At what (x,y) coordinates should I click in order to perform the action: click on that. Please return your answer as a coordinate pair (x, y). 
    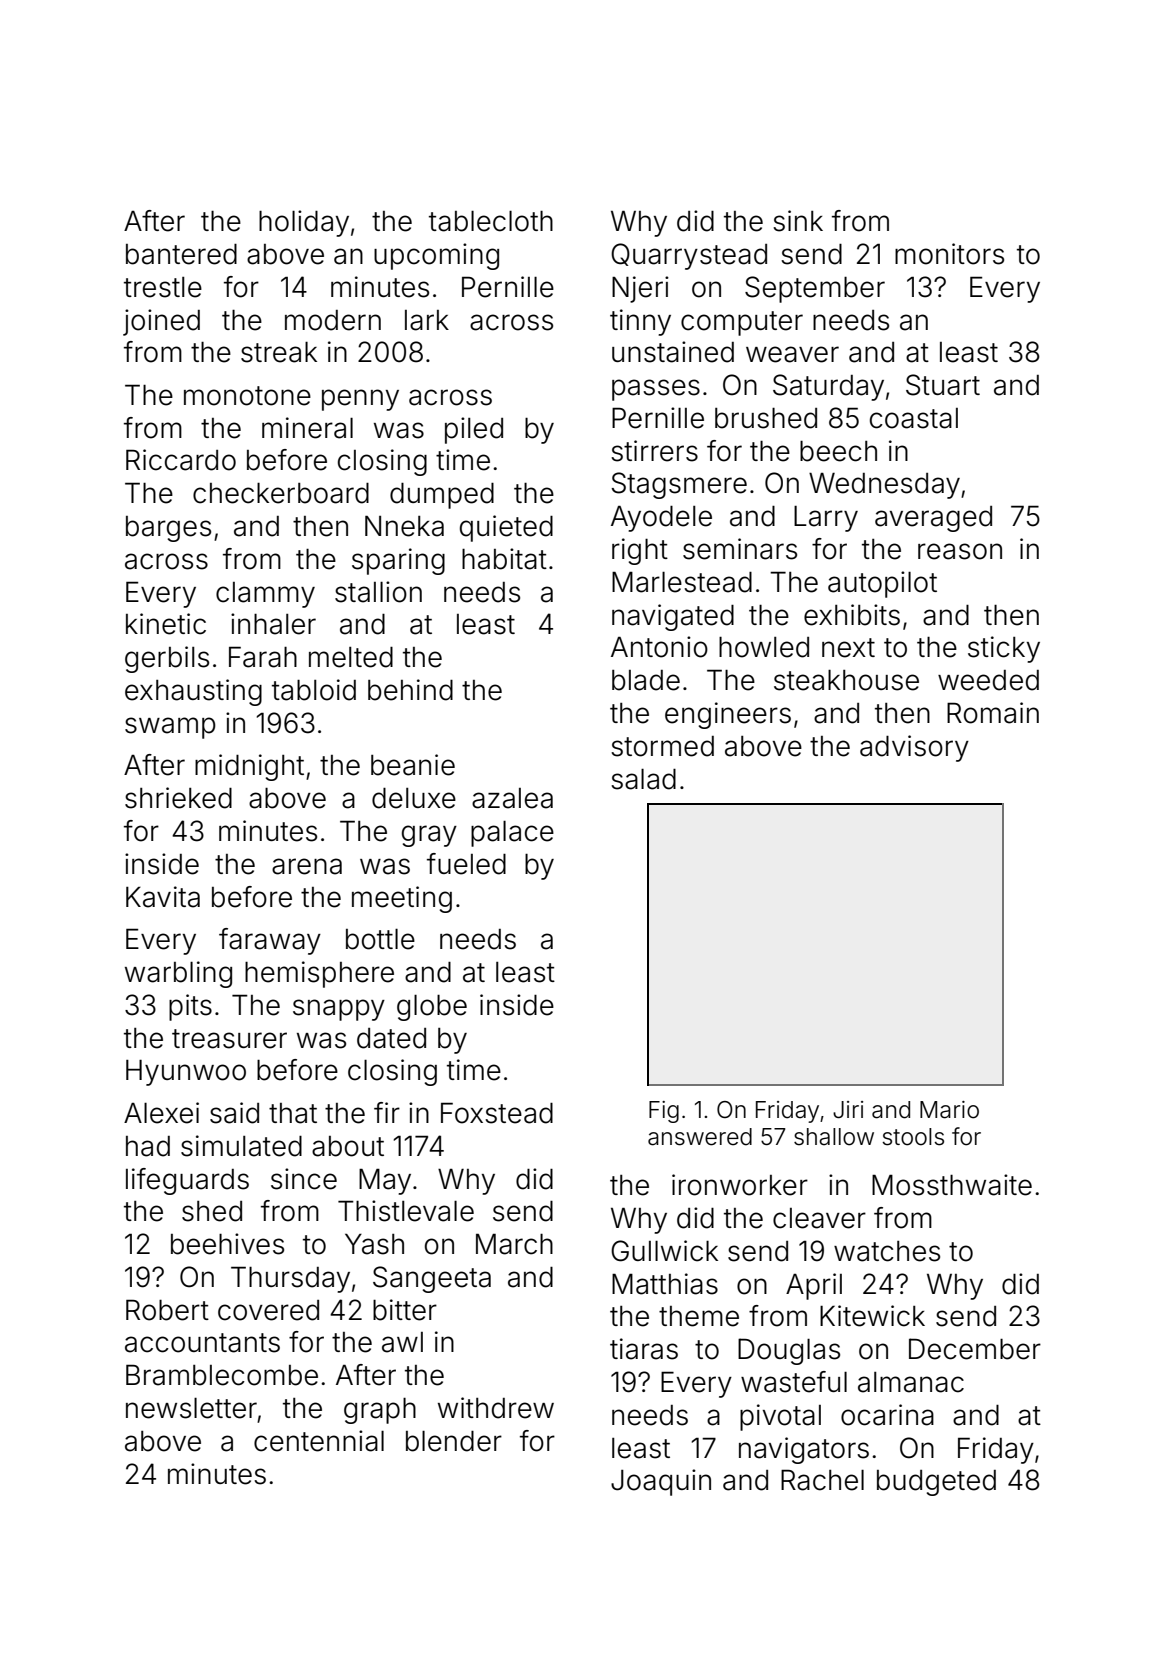
    Looking at the image, I should click on (293, 1113).
